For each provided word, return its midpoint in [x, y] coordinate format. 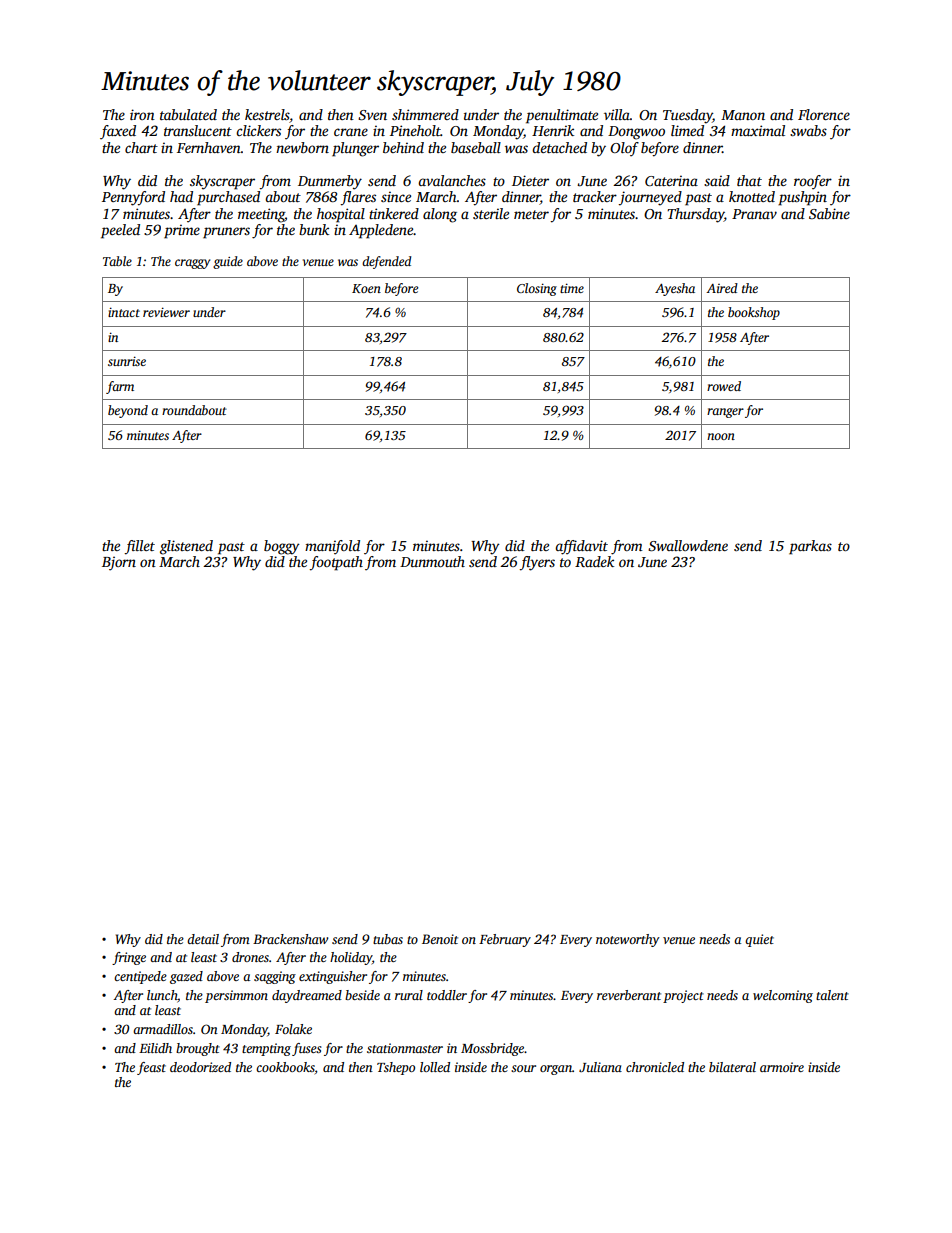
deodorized [200, 1067]
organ [556, 1070]
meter [531, 214]
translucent [198, 130]
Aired [722, 288]
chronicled [655, 1067]
